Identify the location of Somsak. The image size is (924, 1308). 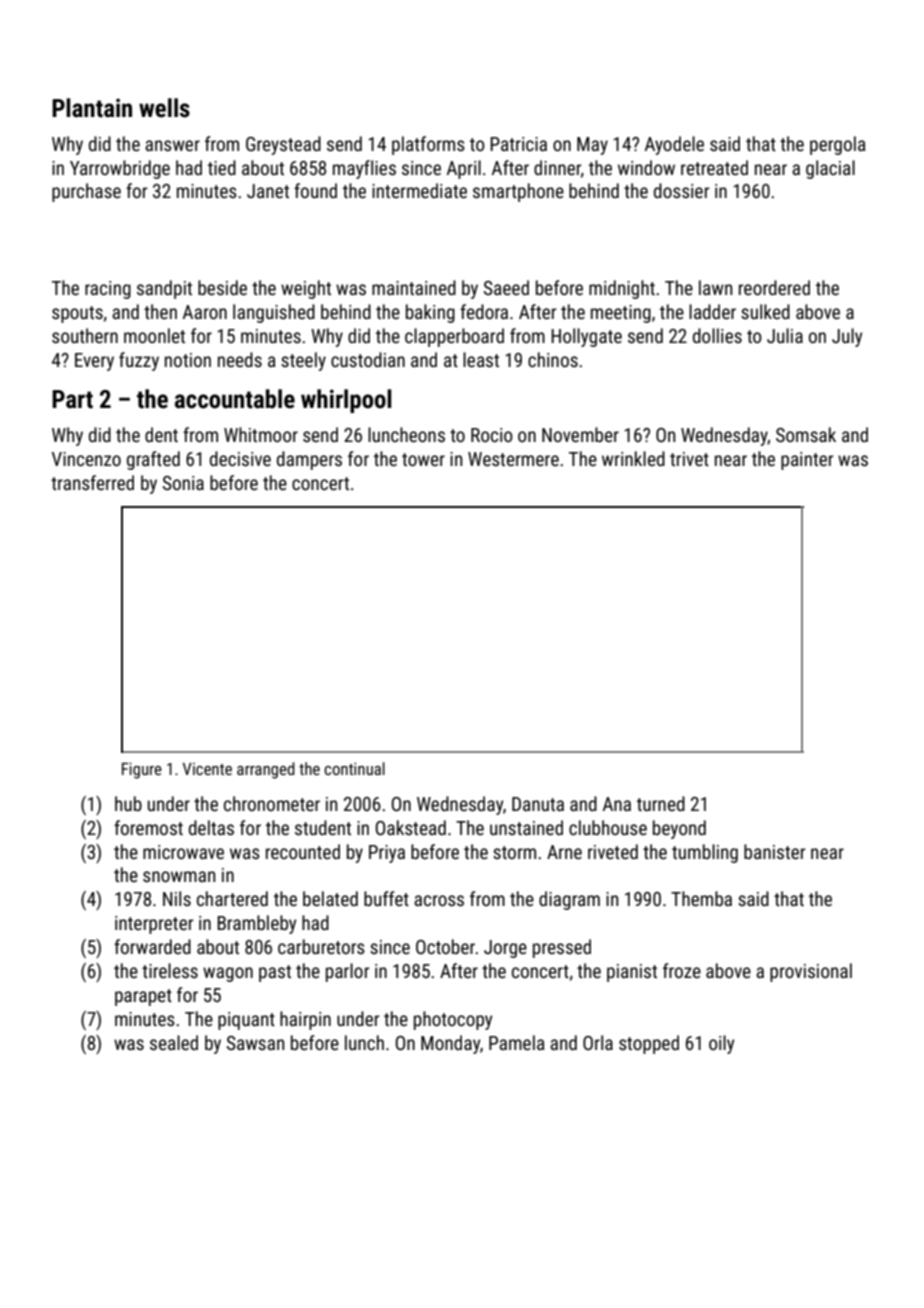
(806, 434).
